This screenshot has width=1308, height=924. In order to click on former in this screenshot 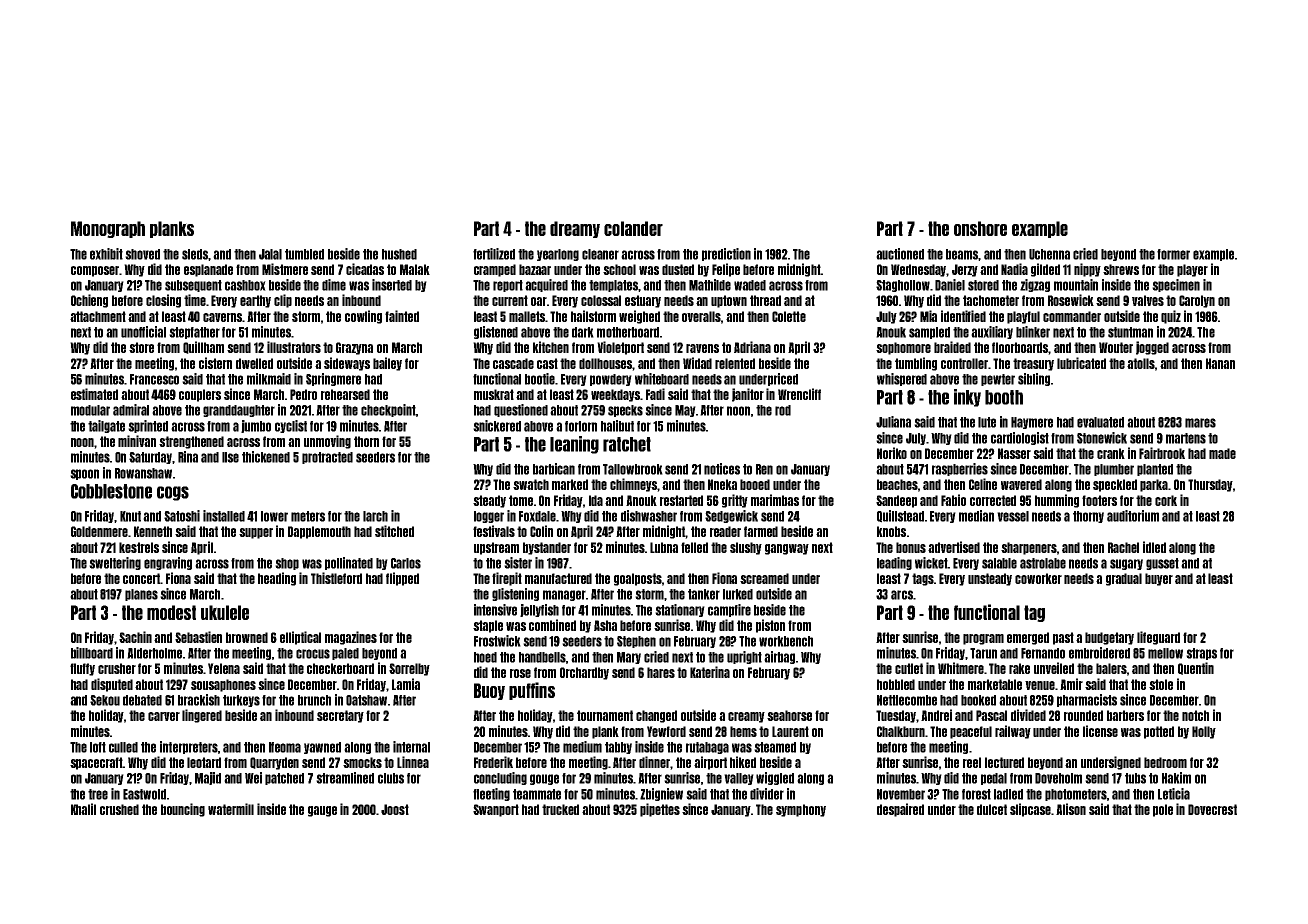, I will do `click(1173, 254)`.
